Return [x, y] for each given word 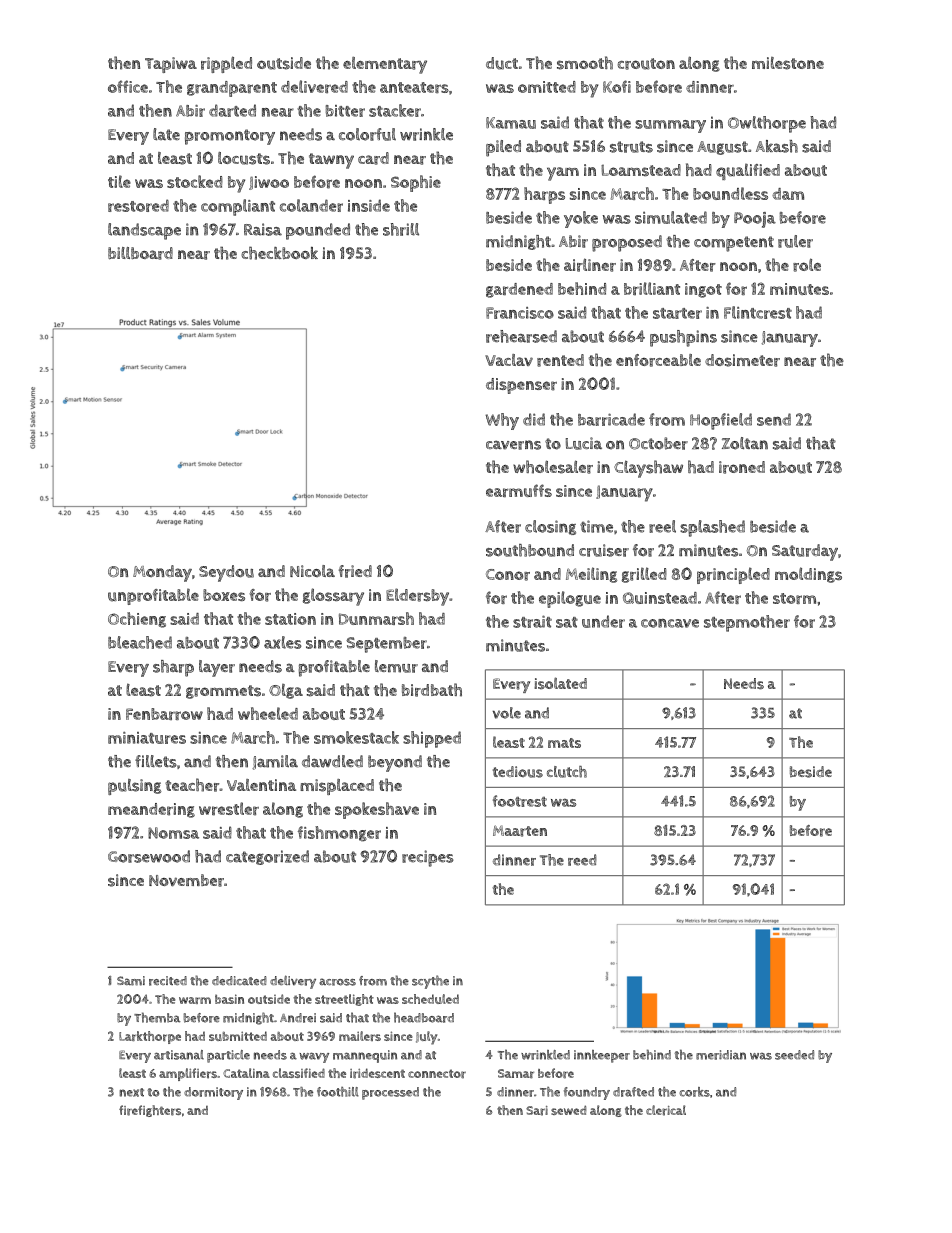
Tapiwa [171, 65]
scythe [430, 982]
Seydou [226, 573]
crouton [646, 64]
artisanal [179, 1055]
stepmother [747, 623]
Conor [508, 575]
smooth [585, 63]
